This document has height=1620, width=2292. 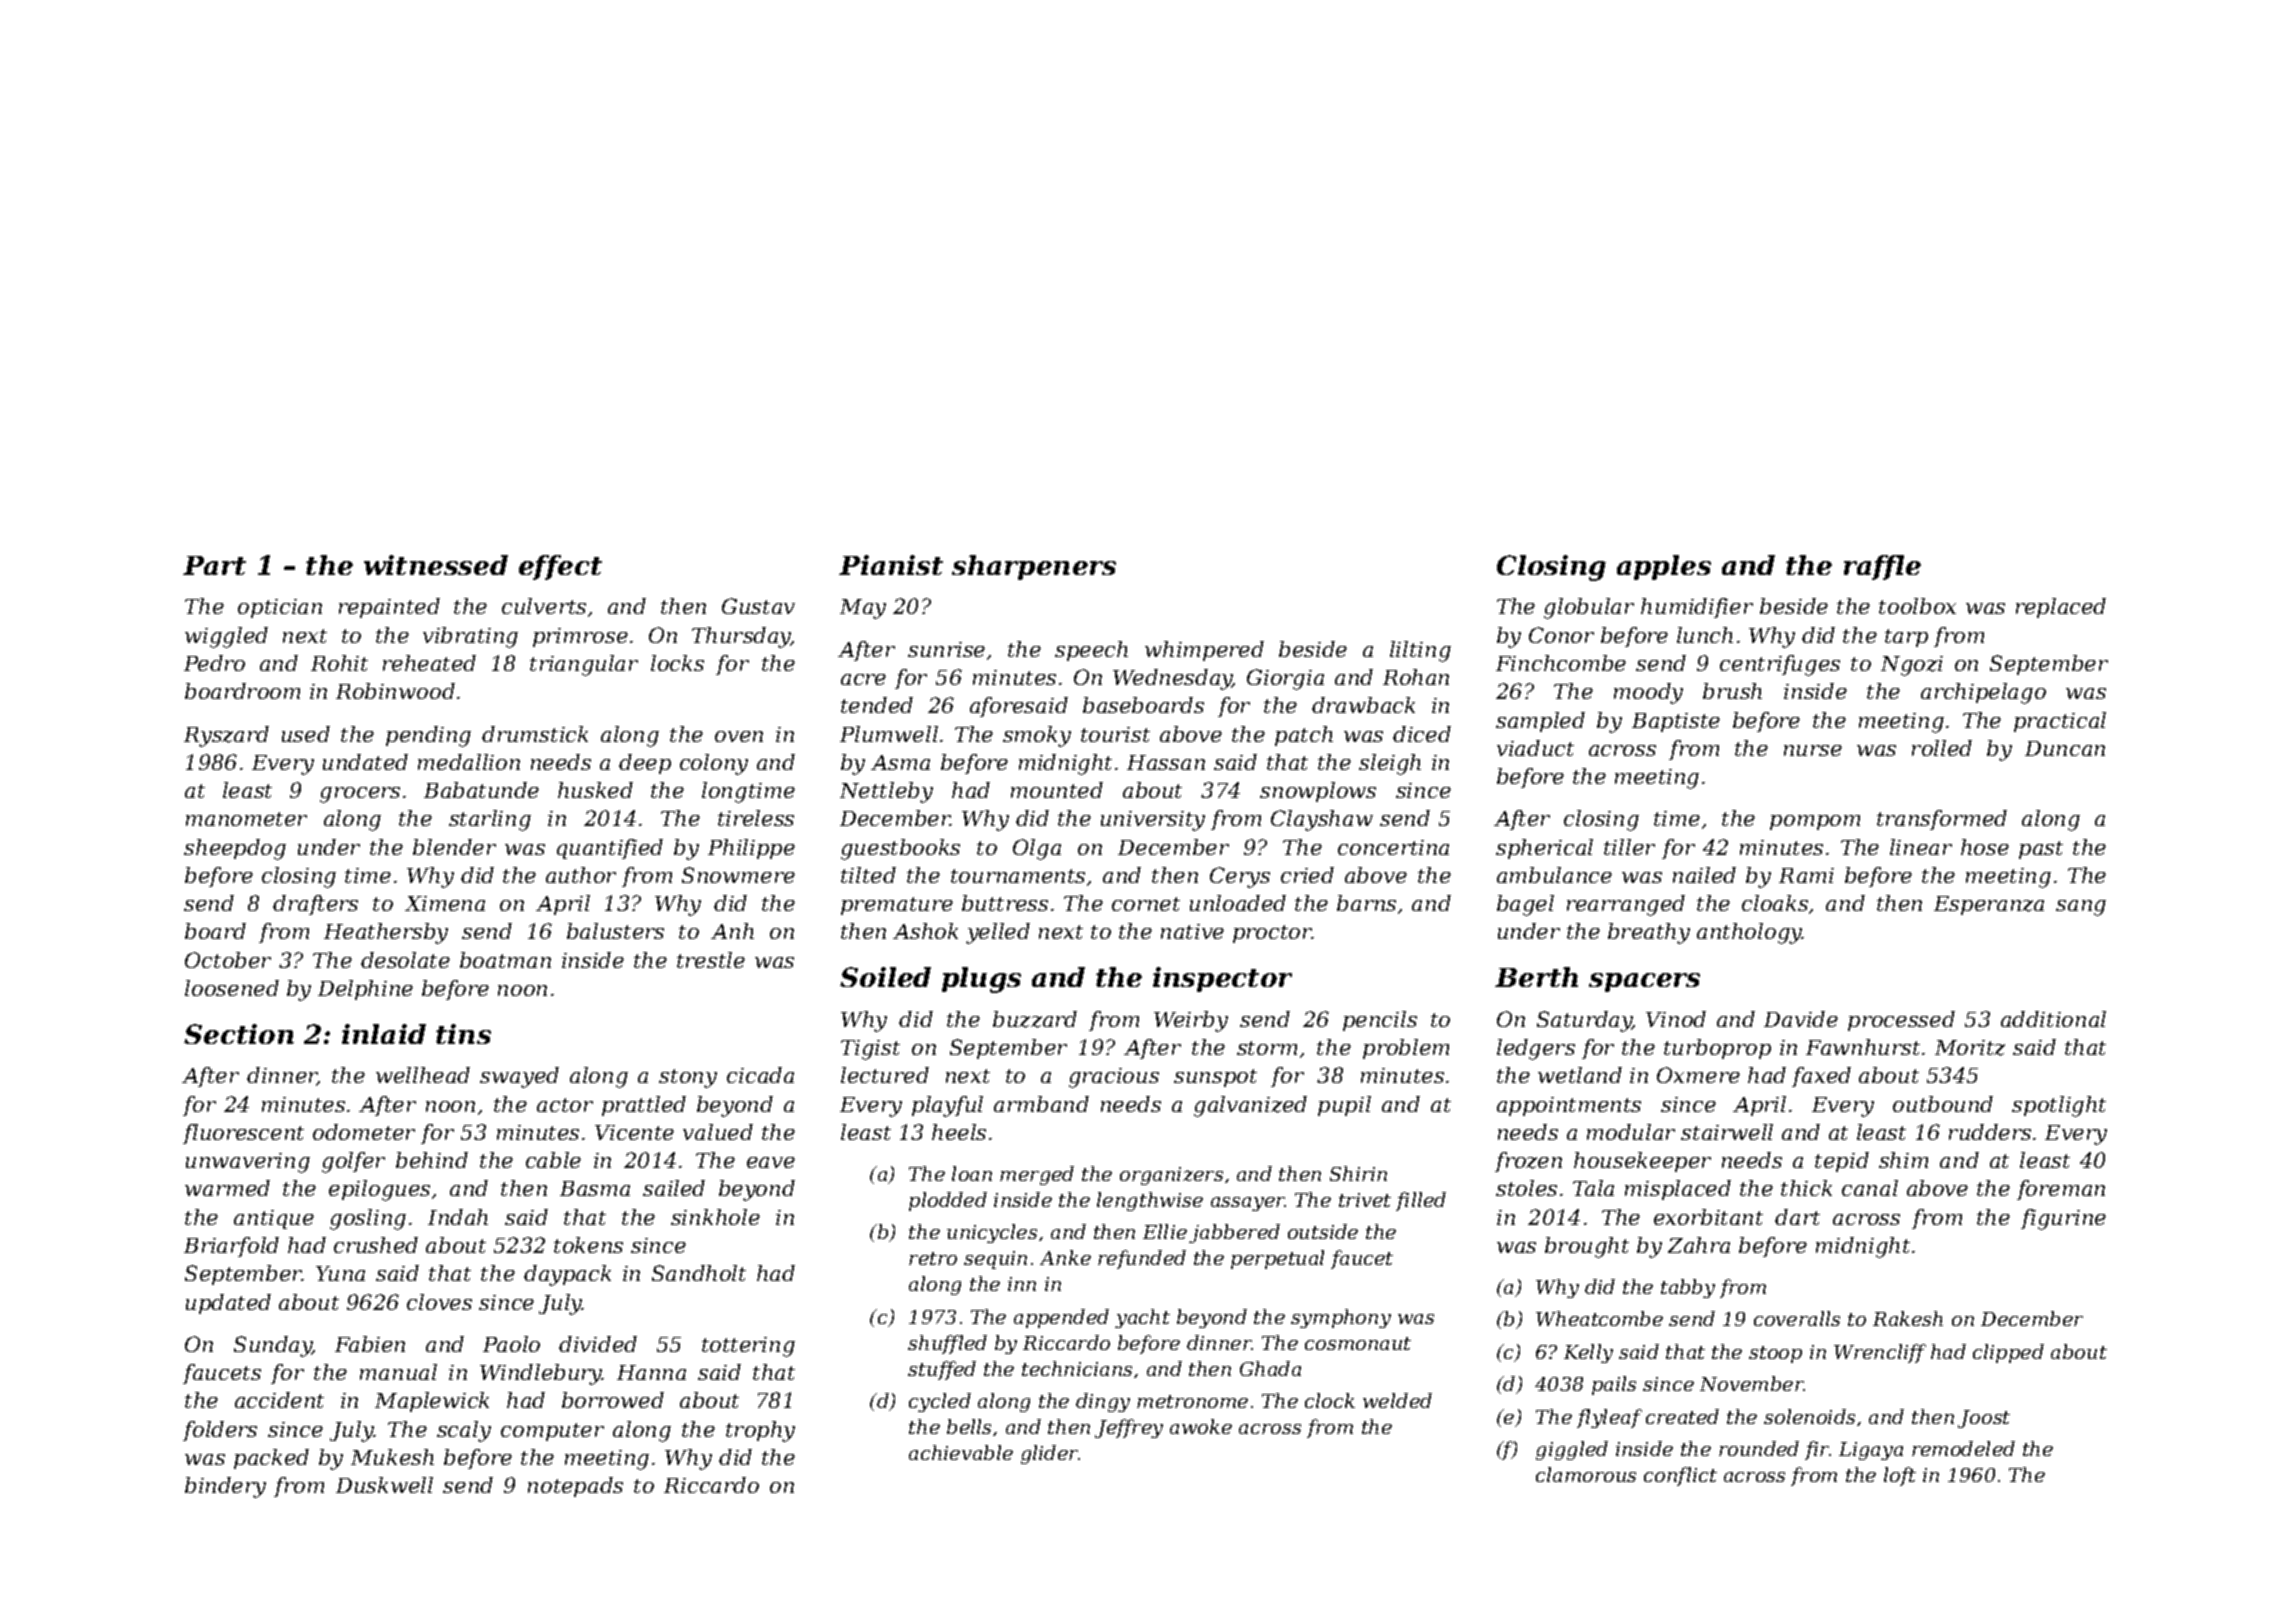 What do you see at coordinates (1018, 876) in the document?
I see `tournaments` at bounding box center [1018, 876].
